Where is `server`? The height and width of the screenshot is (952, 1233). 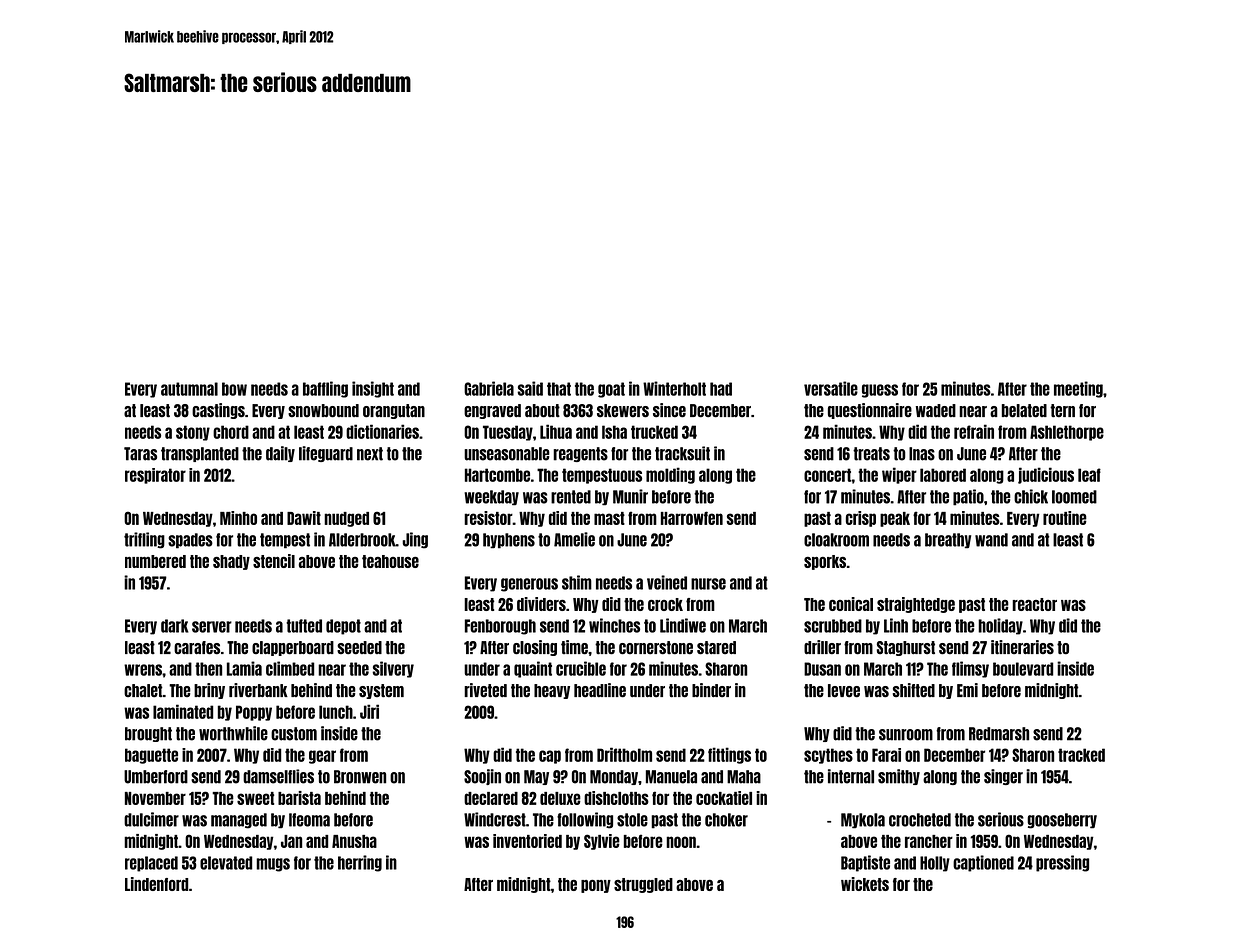 server is located at coordinates (212, 627).
